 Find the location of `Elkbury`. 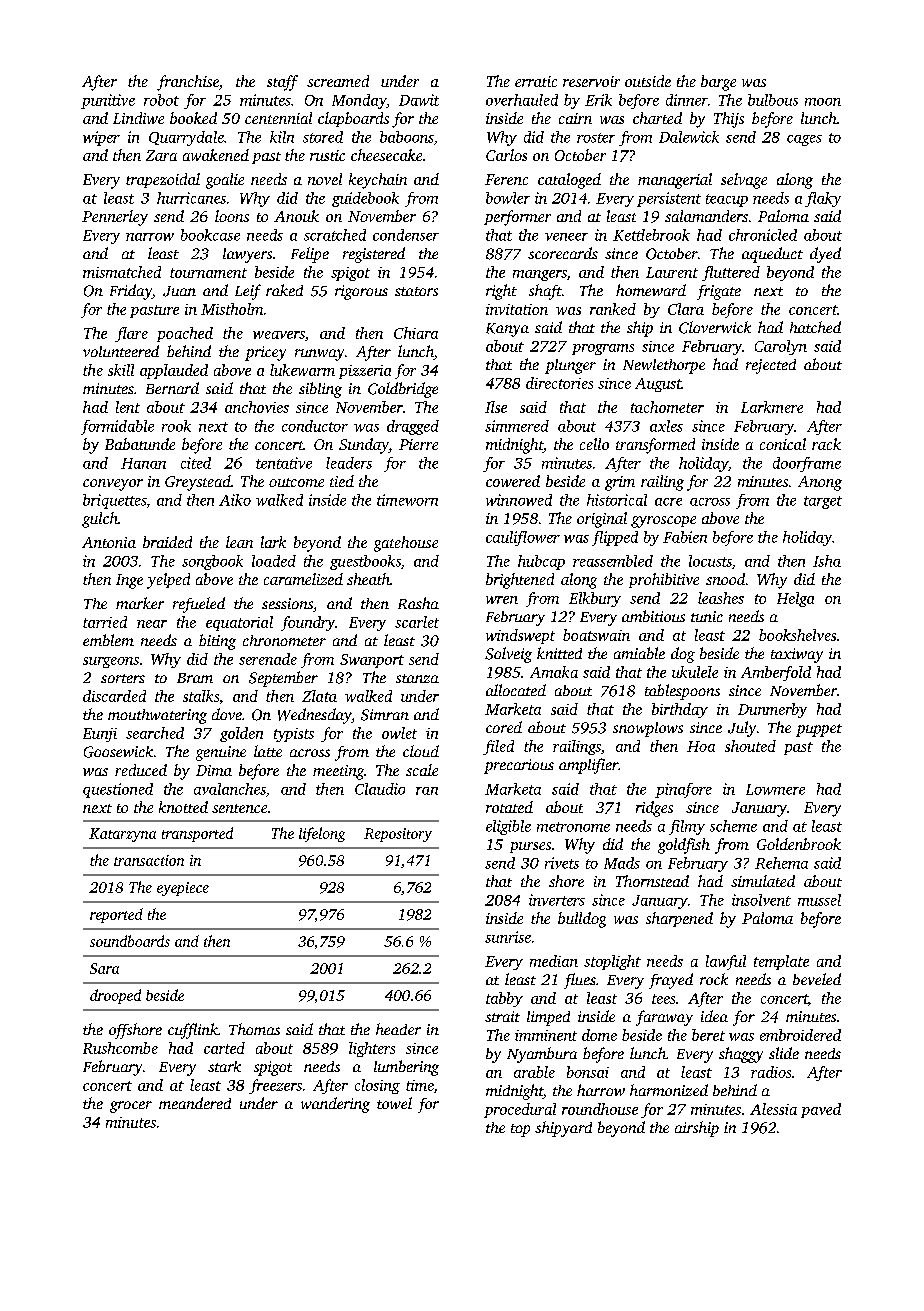

Elkbury is located at coordinates (595, 599).
